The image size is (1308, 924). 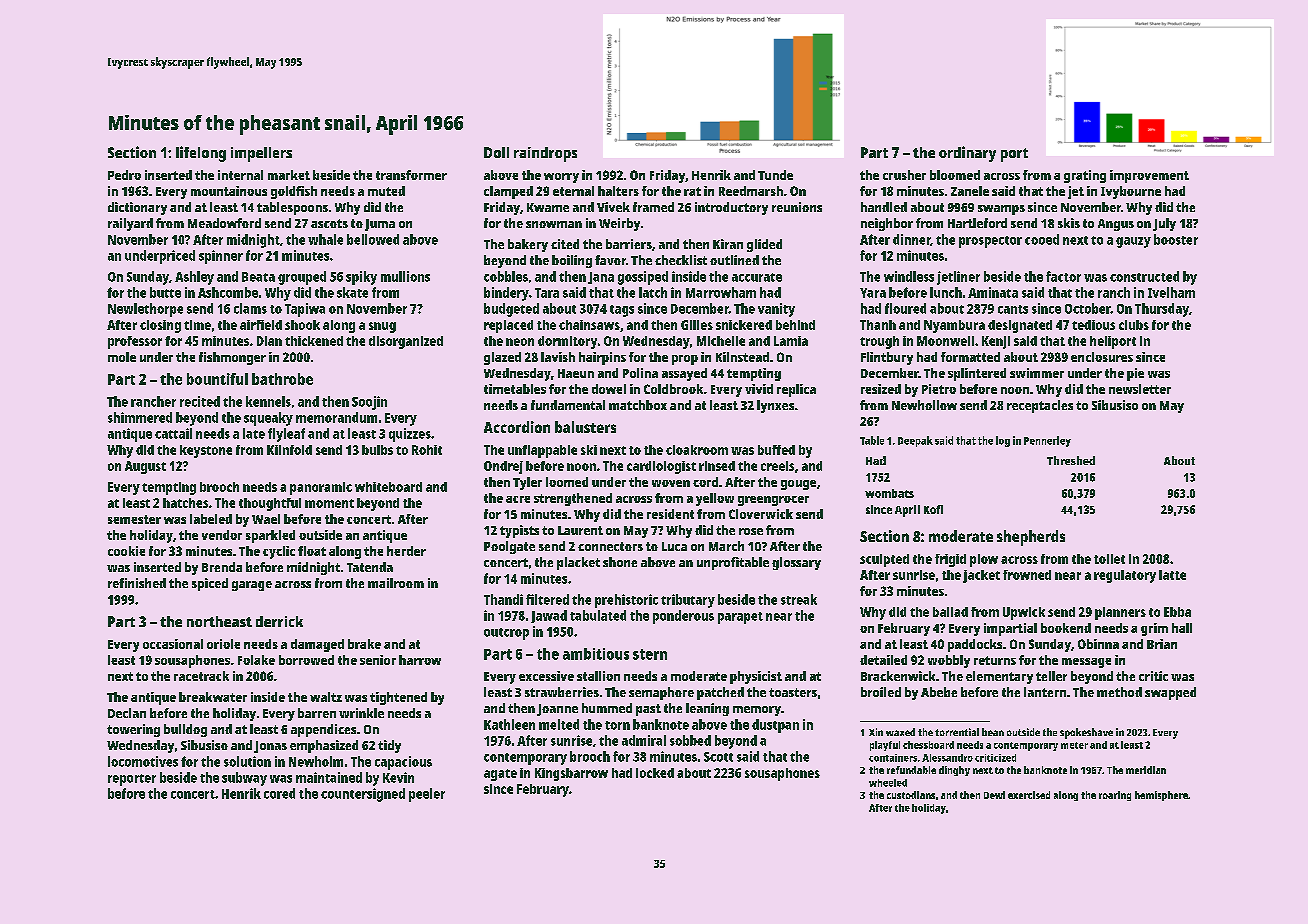 What do you see at coordinates (294, 192) in the document?
I see `goldfish` at bounding box center [294, 192].
